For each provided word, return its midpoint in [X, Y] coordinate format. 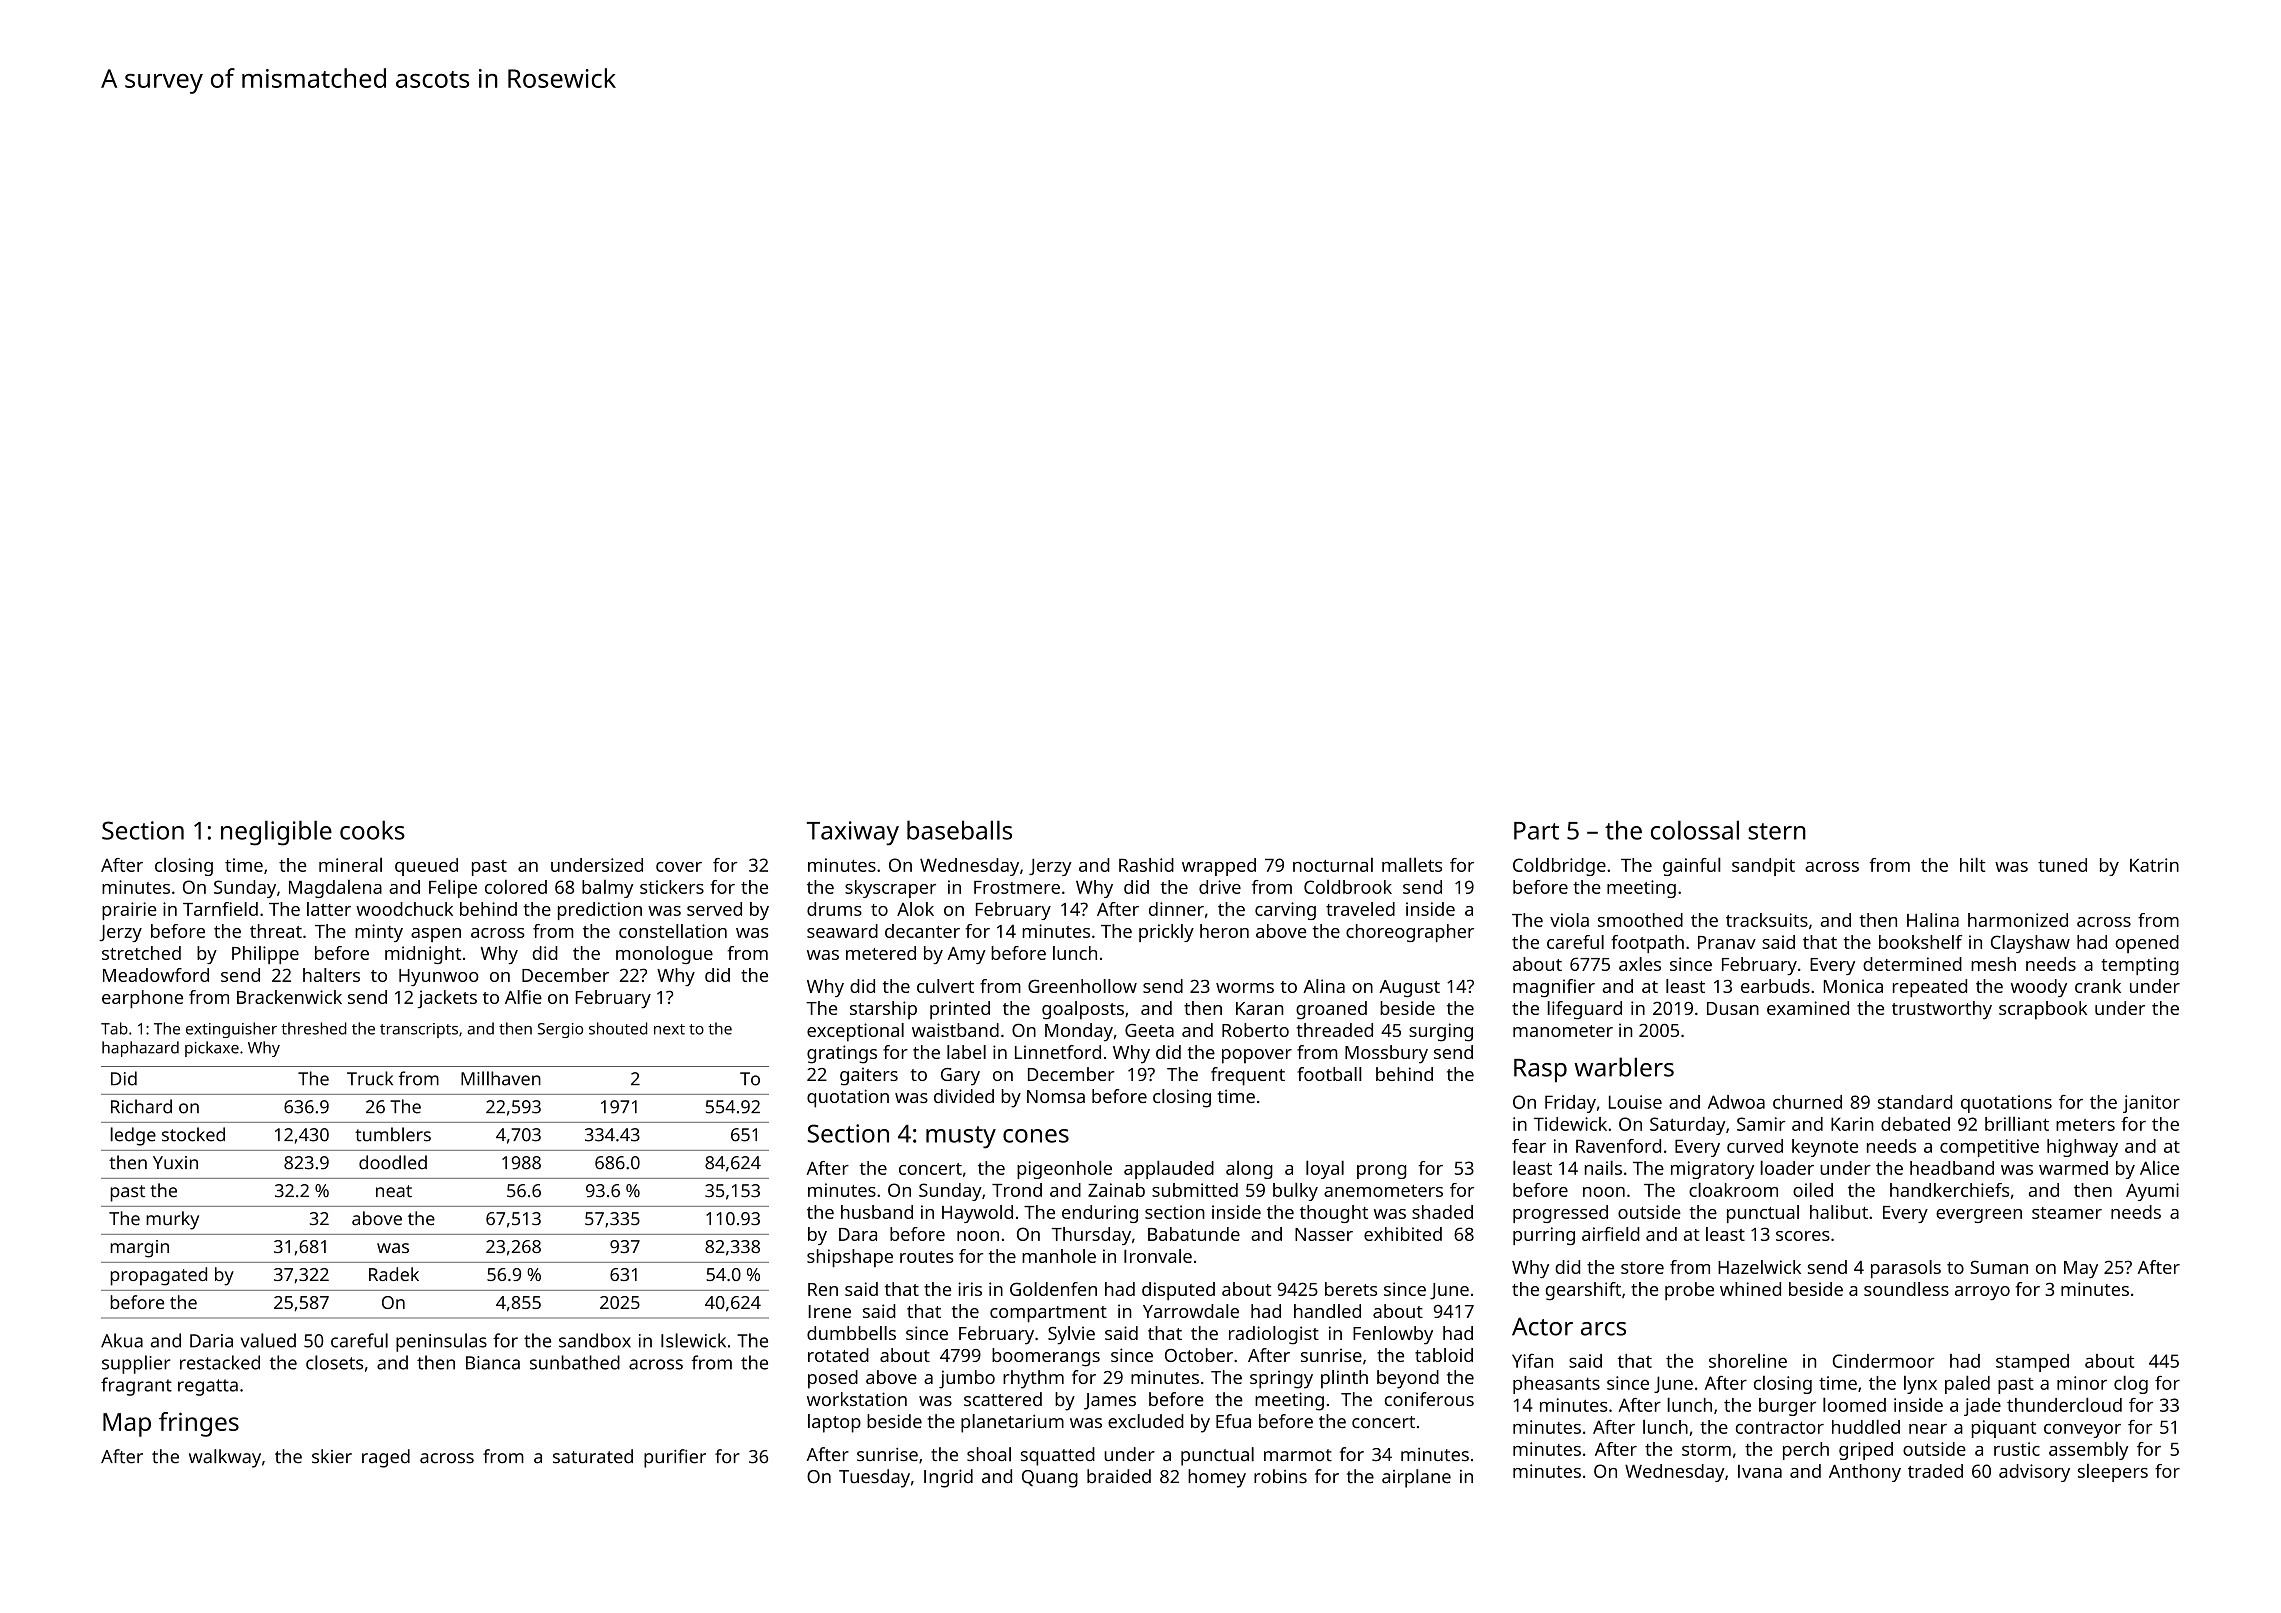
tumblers [393, 1134]
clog [2131, 1384]
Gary [960, 1077]
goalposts [1083, 1010]
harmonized [2018, 920]
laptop [834, 1423]
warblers [1624, 1067]
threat [276, 931]
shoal [989, 1454]
